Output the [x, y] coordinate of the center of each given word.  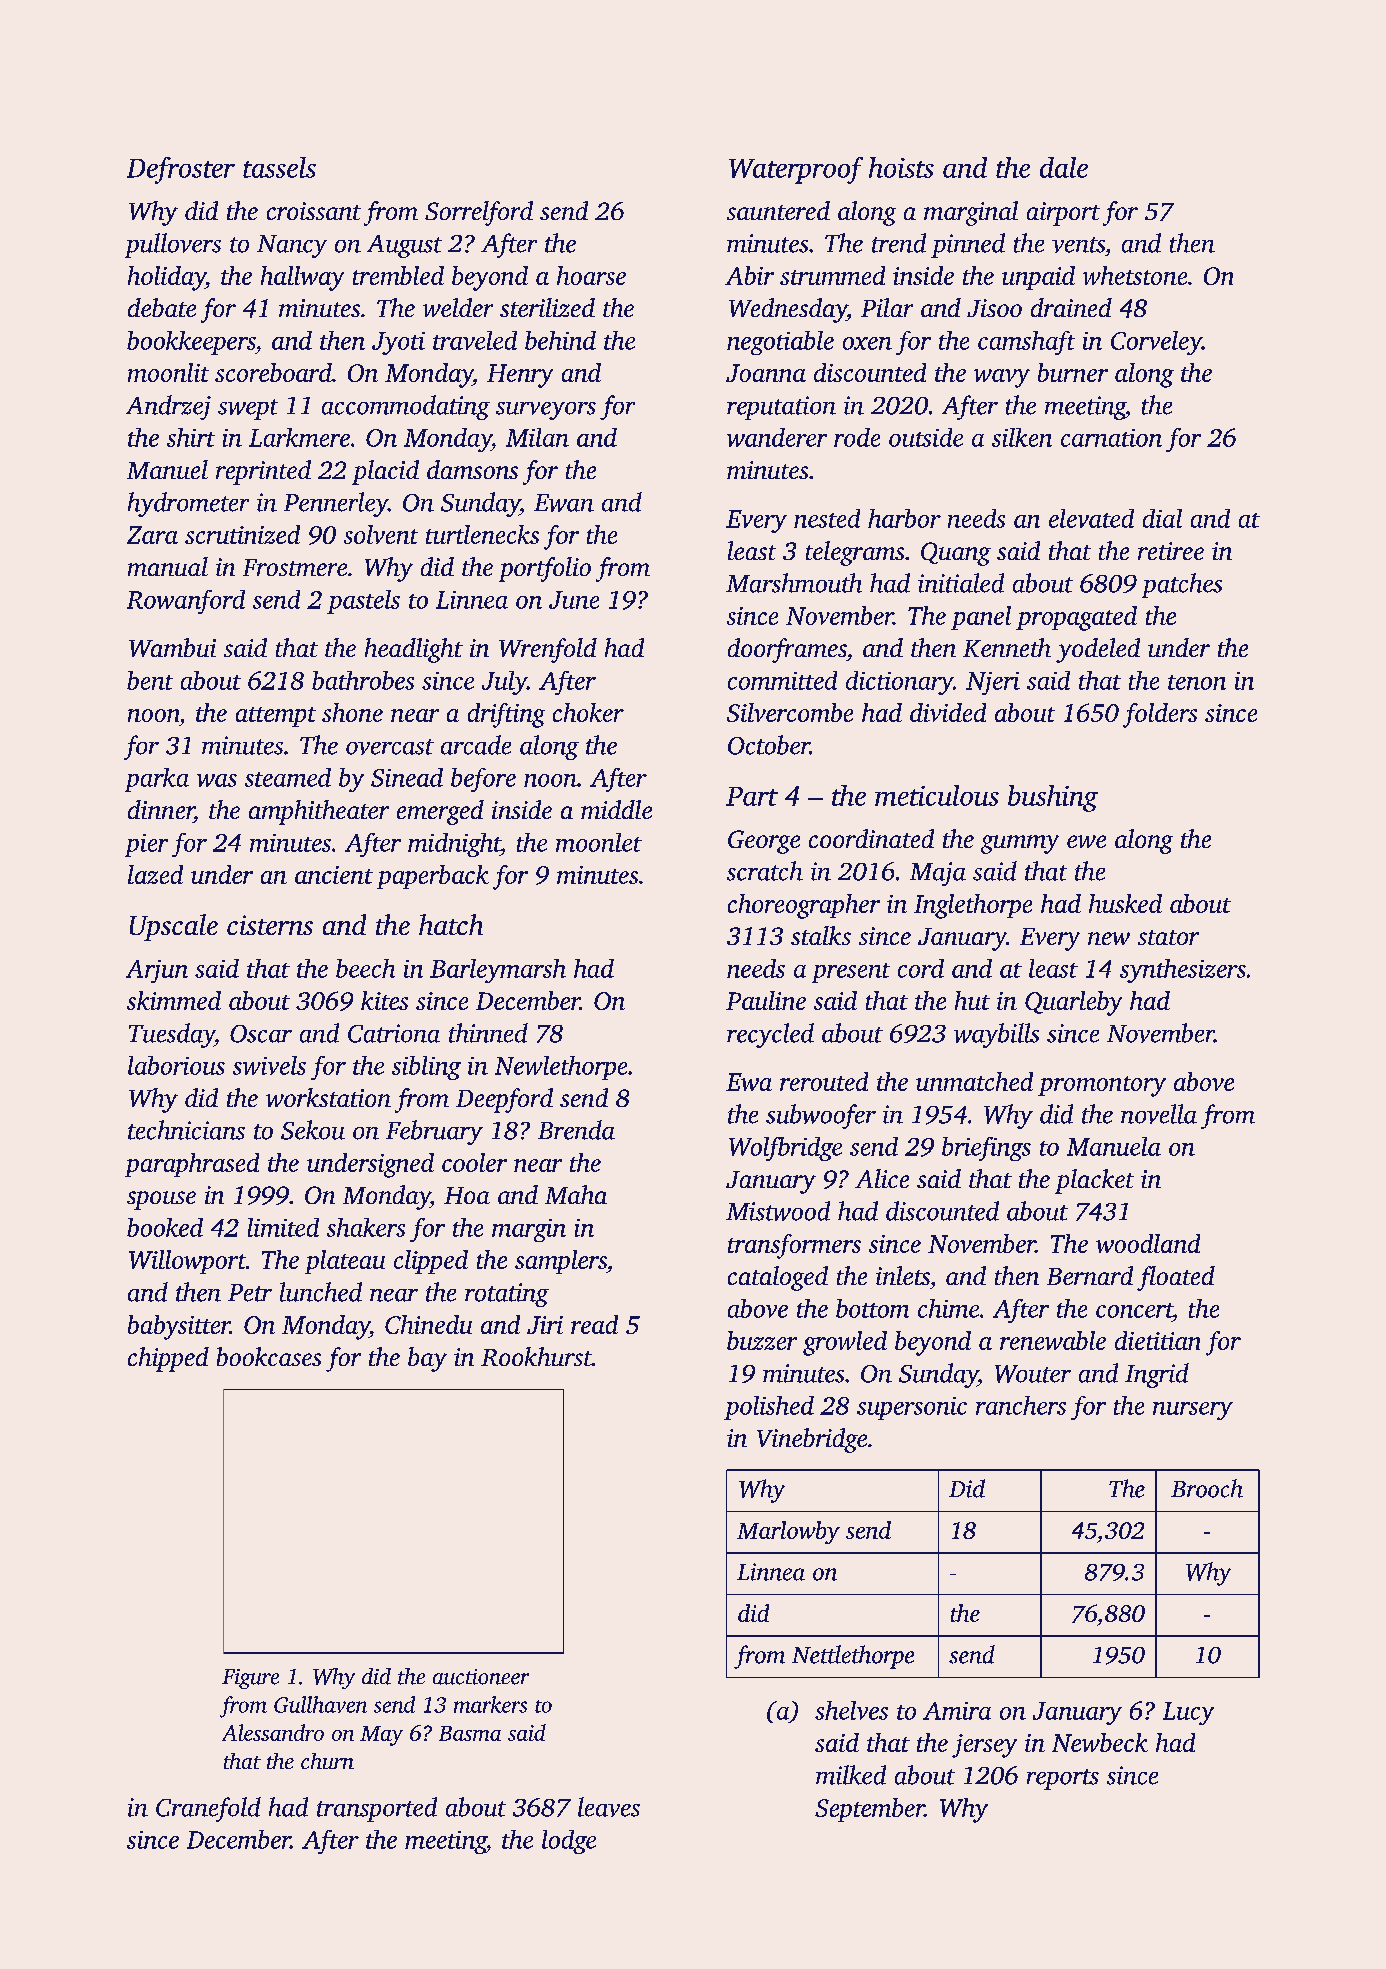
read [594, 1324]
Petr [250, 1293]
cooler [474, 1162]
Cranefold [208, 1809]
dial [1162, 518]
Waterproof [796, 170]
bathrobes [363, 680]
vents [1078, 245]
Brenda [576, 1130]
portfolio [545, 569]
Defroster [181, 170]
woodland [1148, 1243]
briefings [986, 1149]
